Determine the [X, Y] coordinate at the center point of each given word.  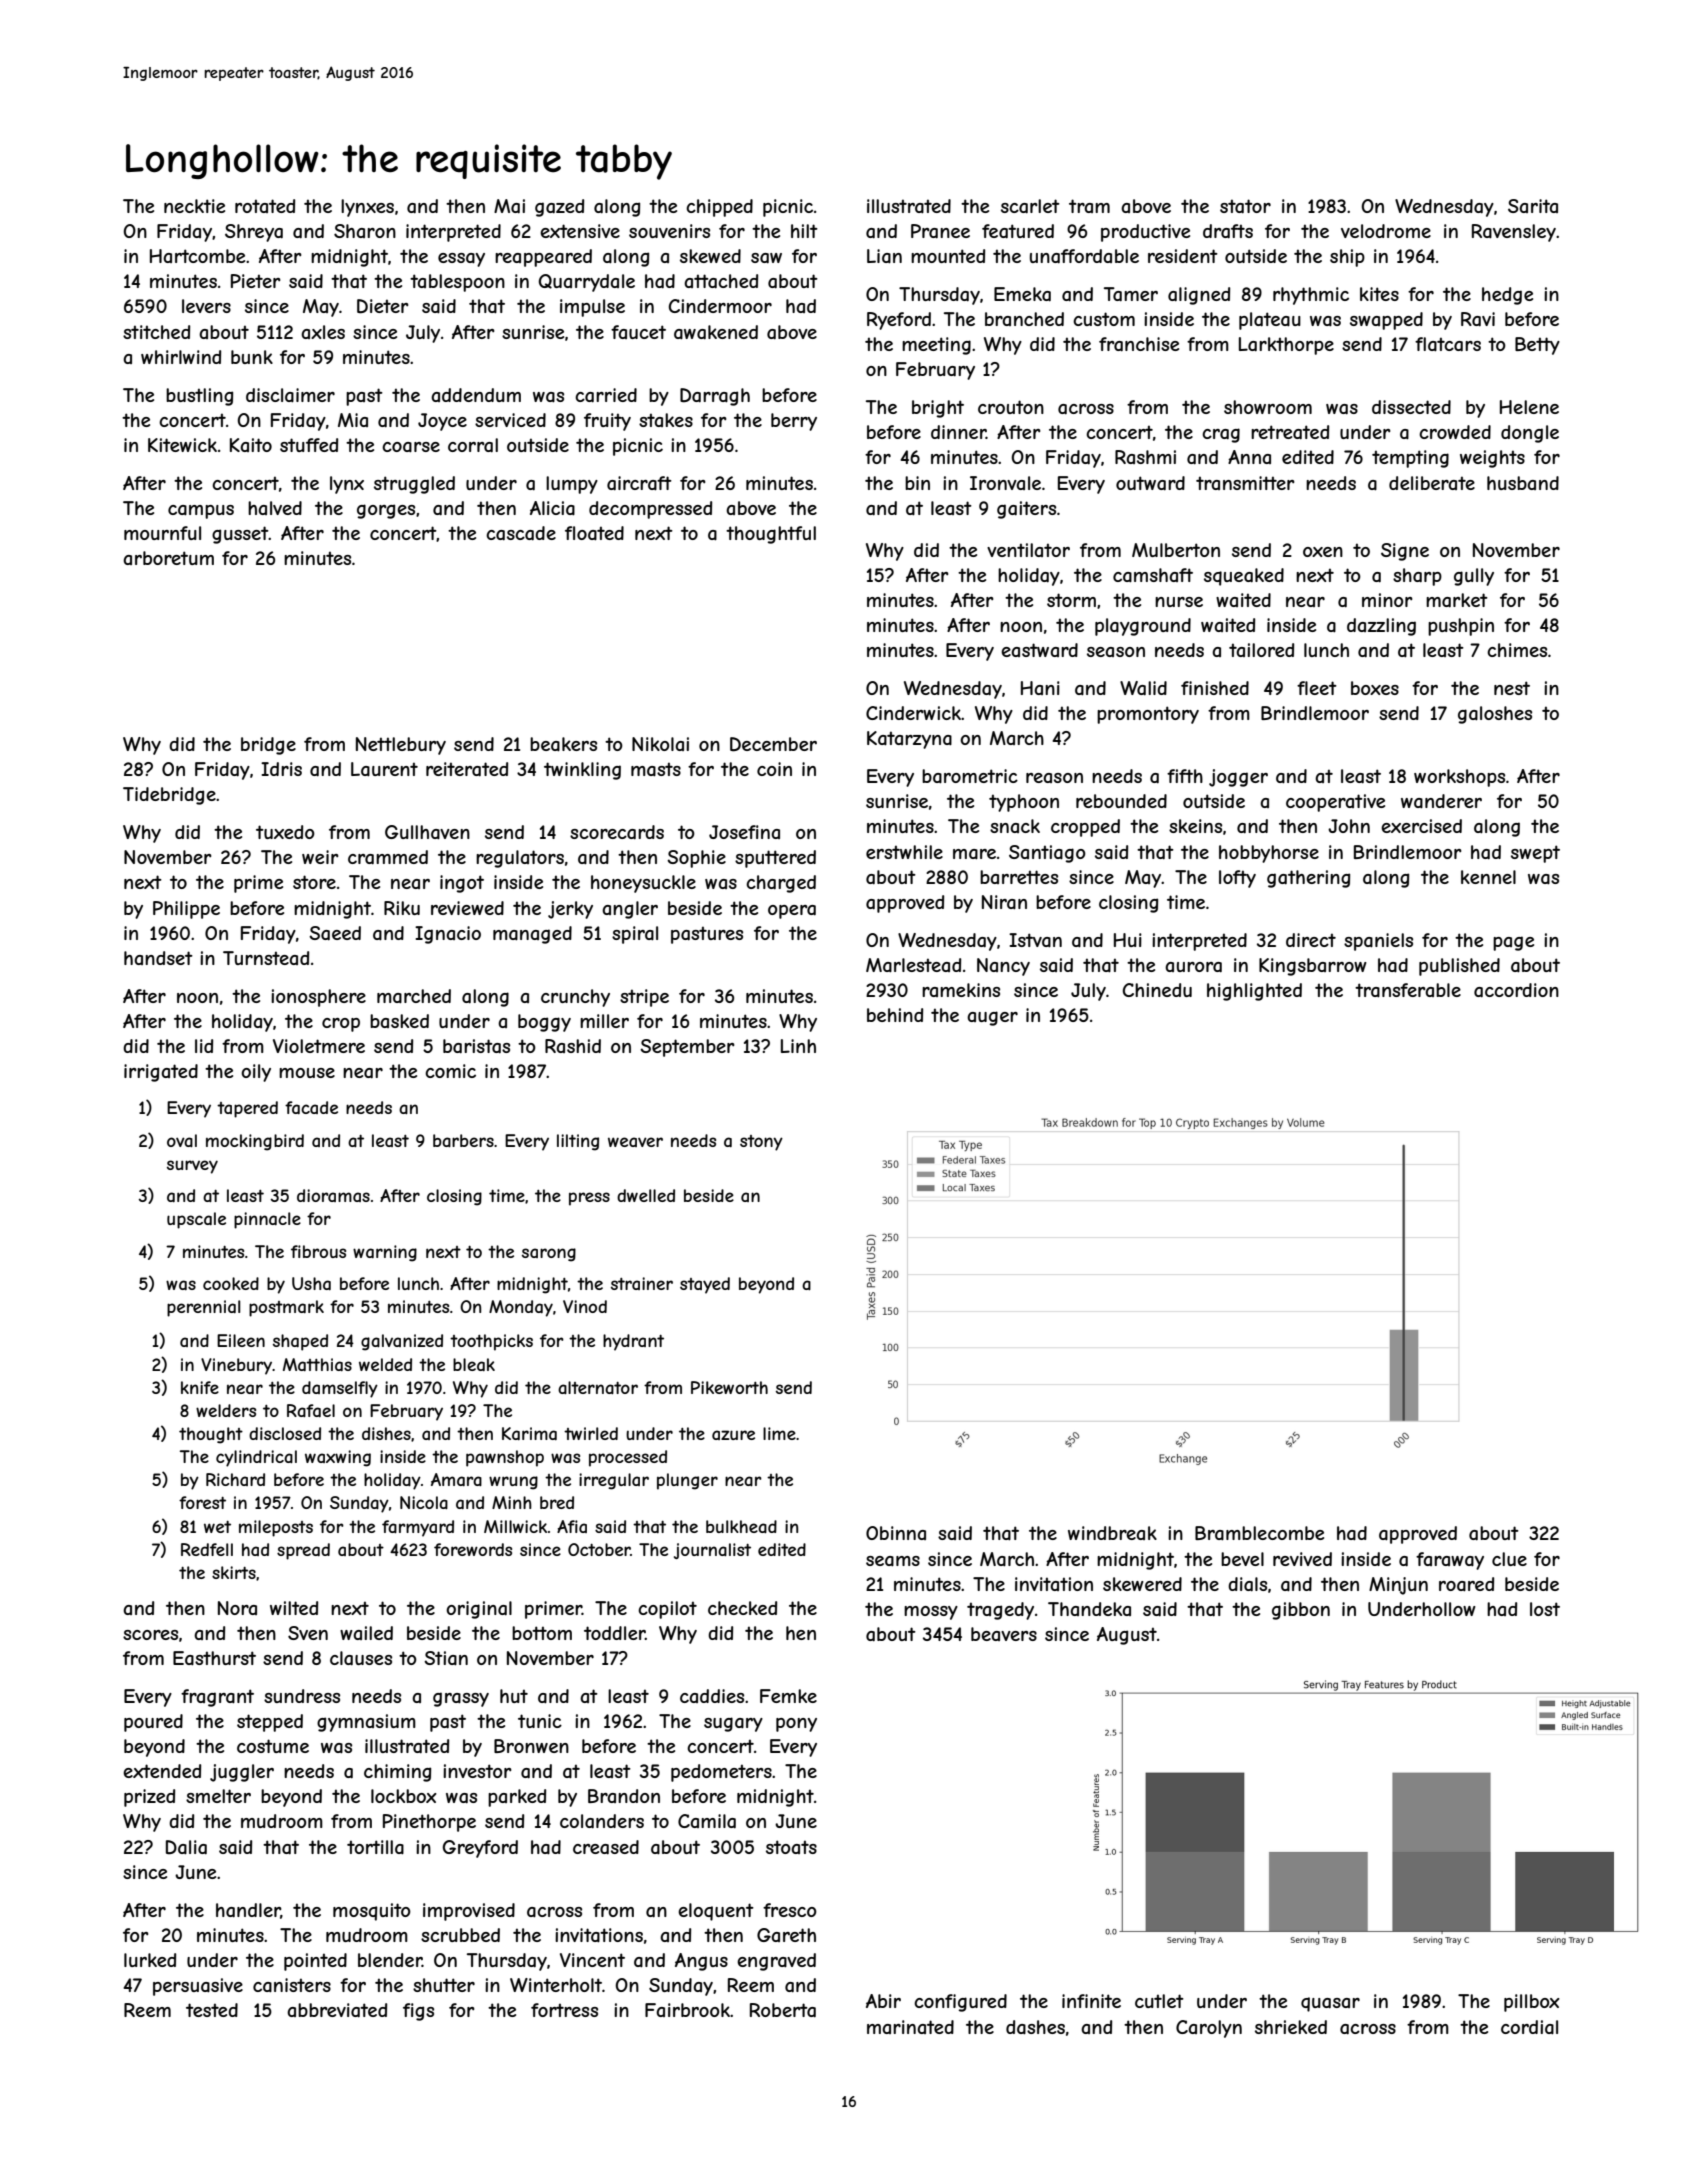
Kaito [251, 445]
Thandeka [1089, 1609]
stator [1245, 206]
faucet [638, 332]
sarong [549, 1255]
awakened [716, 332]
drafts [1228, 231]
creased [606, 1847]
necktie [194, 206]
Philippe [186, 910]
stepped [270, 1723]
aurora [1193, 967]
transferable [1408, 990]
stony [761, 1143]
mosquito [372, 1912]
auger [992, 1018]
